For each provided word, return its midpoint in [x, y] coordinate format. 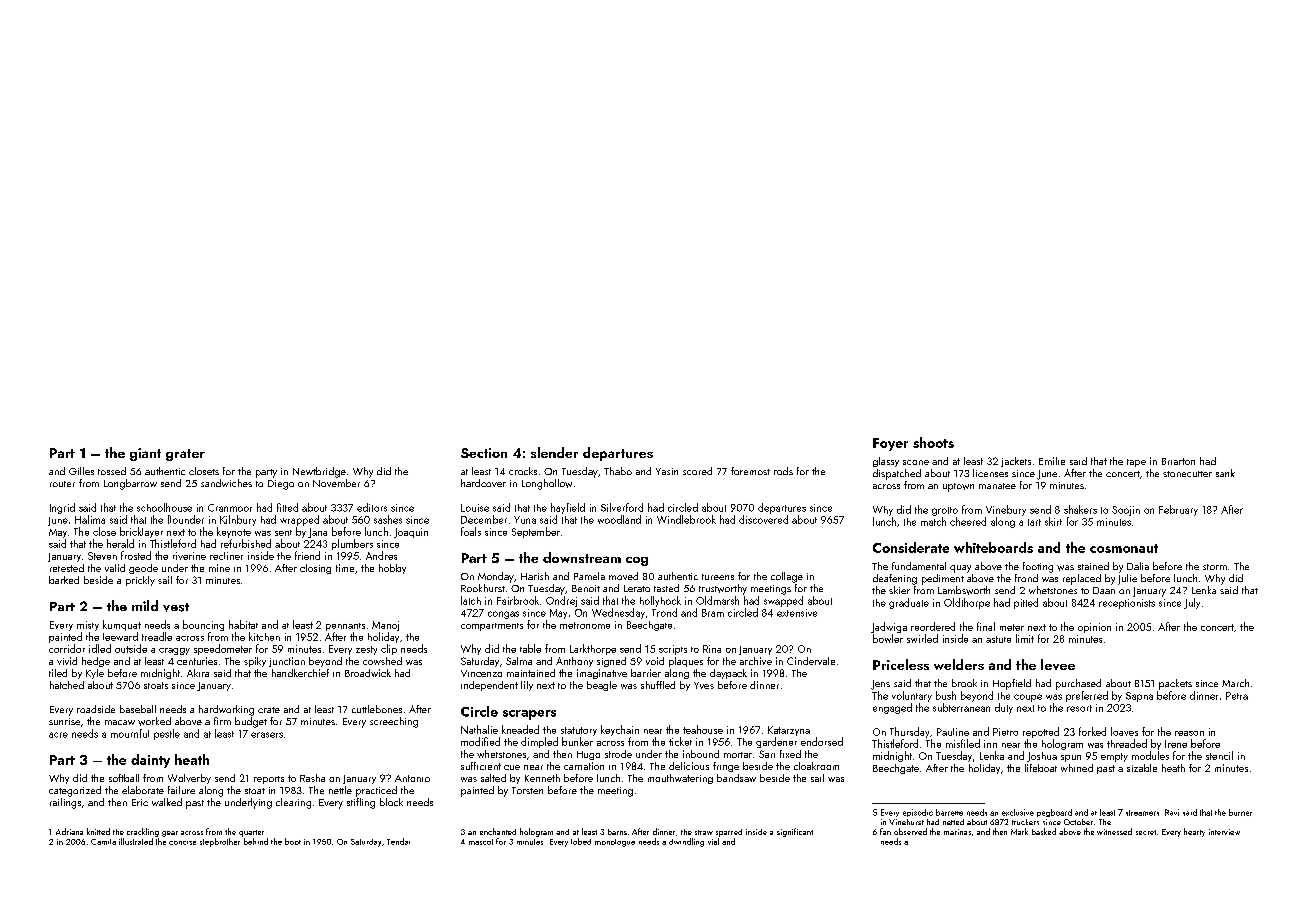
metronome [585, 625]
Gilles [81, 471]
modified [480, 741]
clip [389, 649]
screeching [394, 722]
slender [554, 452]
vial [713, 841]
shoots [933, 442]
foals [471, 531]
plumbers [352, 544]
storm [1215, 567]
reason [1189, 733]
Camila [103, 842]
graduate [909, 603]
